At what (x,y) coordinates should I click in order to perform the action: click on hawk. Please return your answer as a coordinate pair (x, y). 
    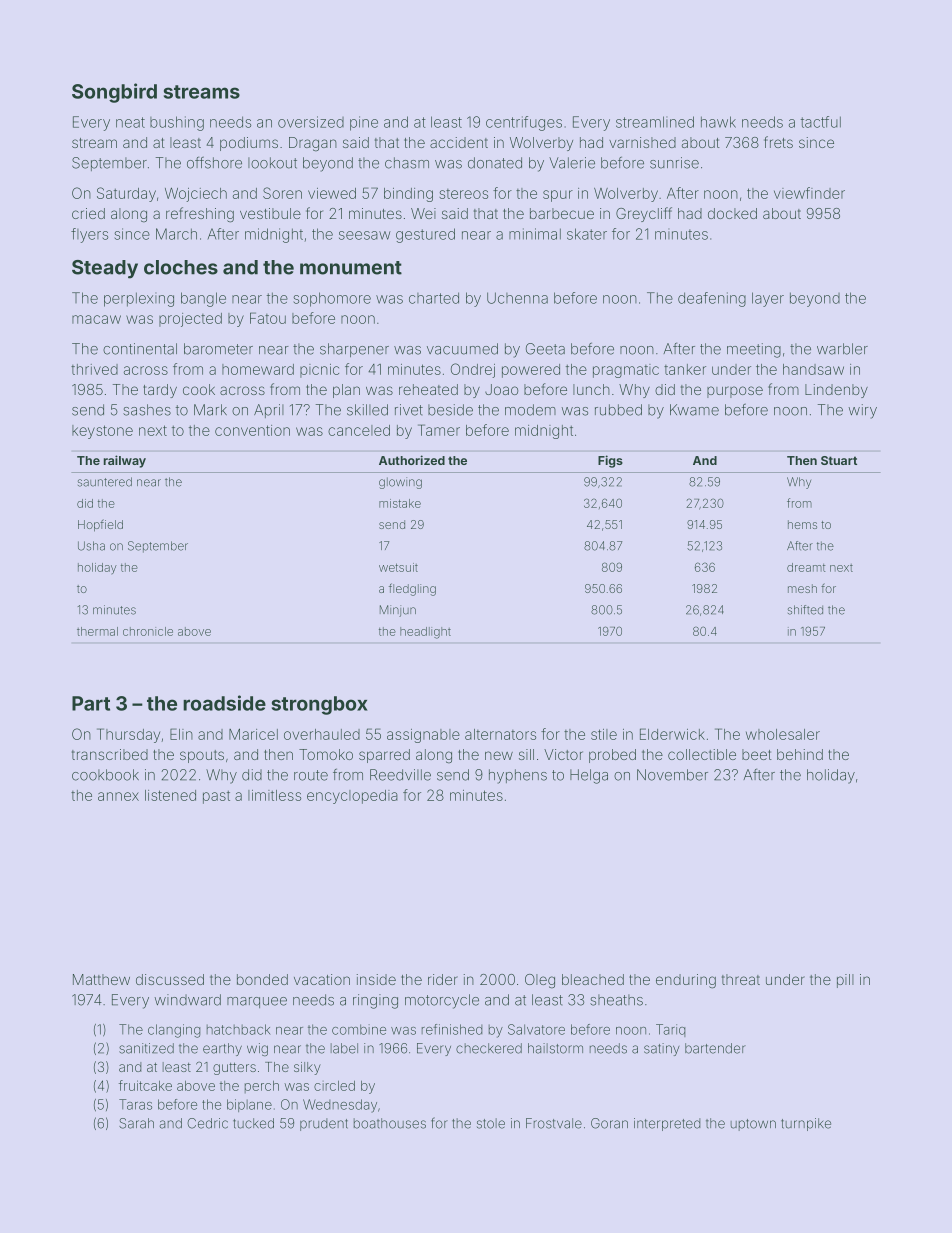
    Looking at the image, I should click on (718, 122).
